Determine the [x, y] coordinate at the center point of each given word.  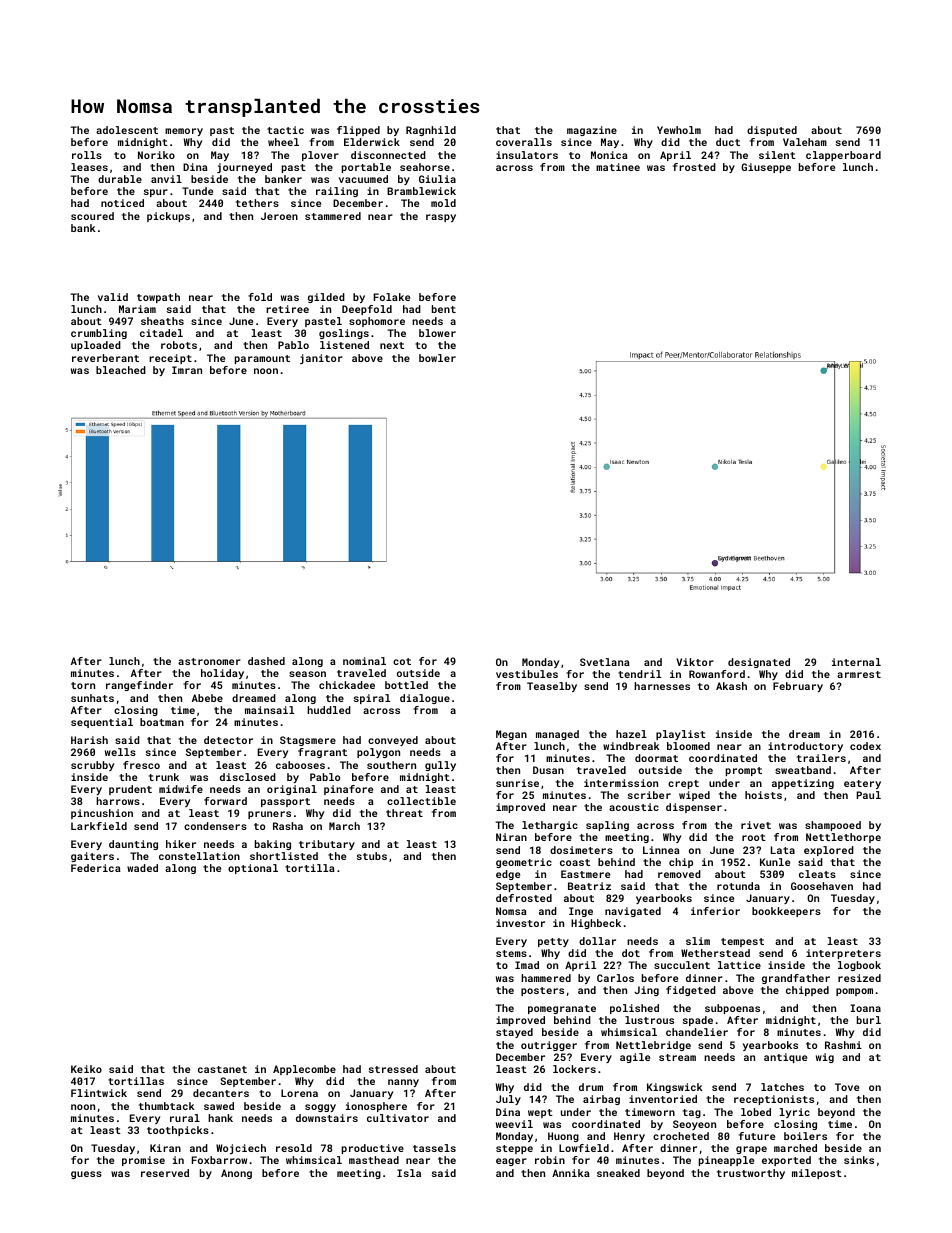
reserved [165, 1173]
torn [83, 685]
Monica [609, 155]
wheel [283, 142]
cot [402, 661]
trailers [821, 758]
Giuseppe [766, 168]
